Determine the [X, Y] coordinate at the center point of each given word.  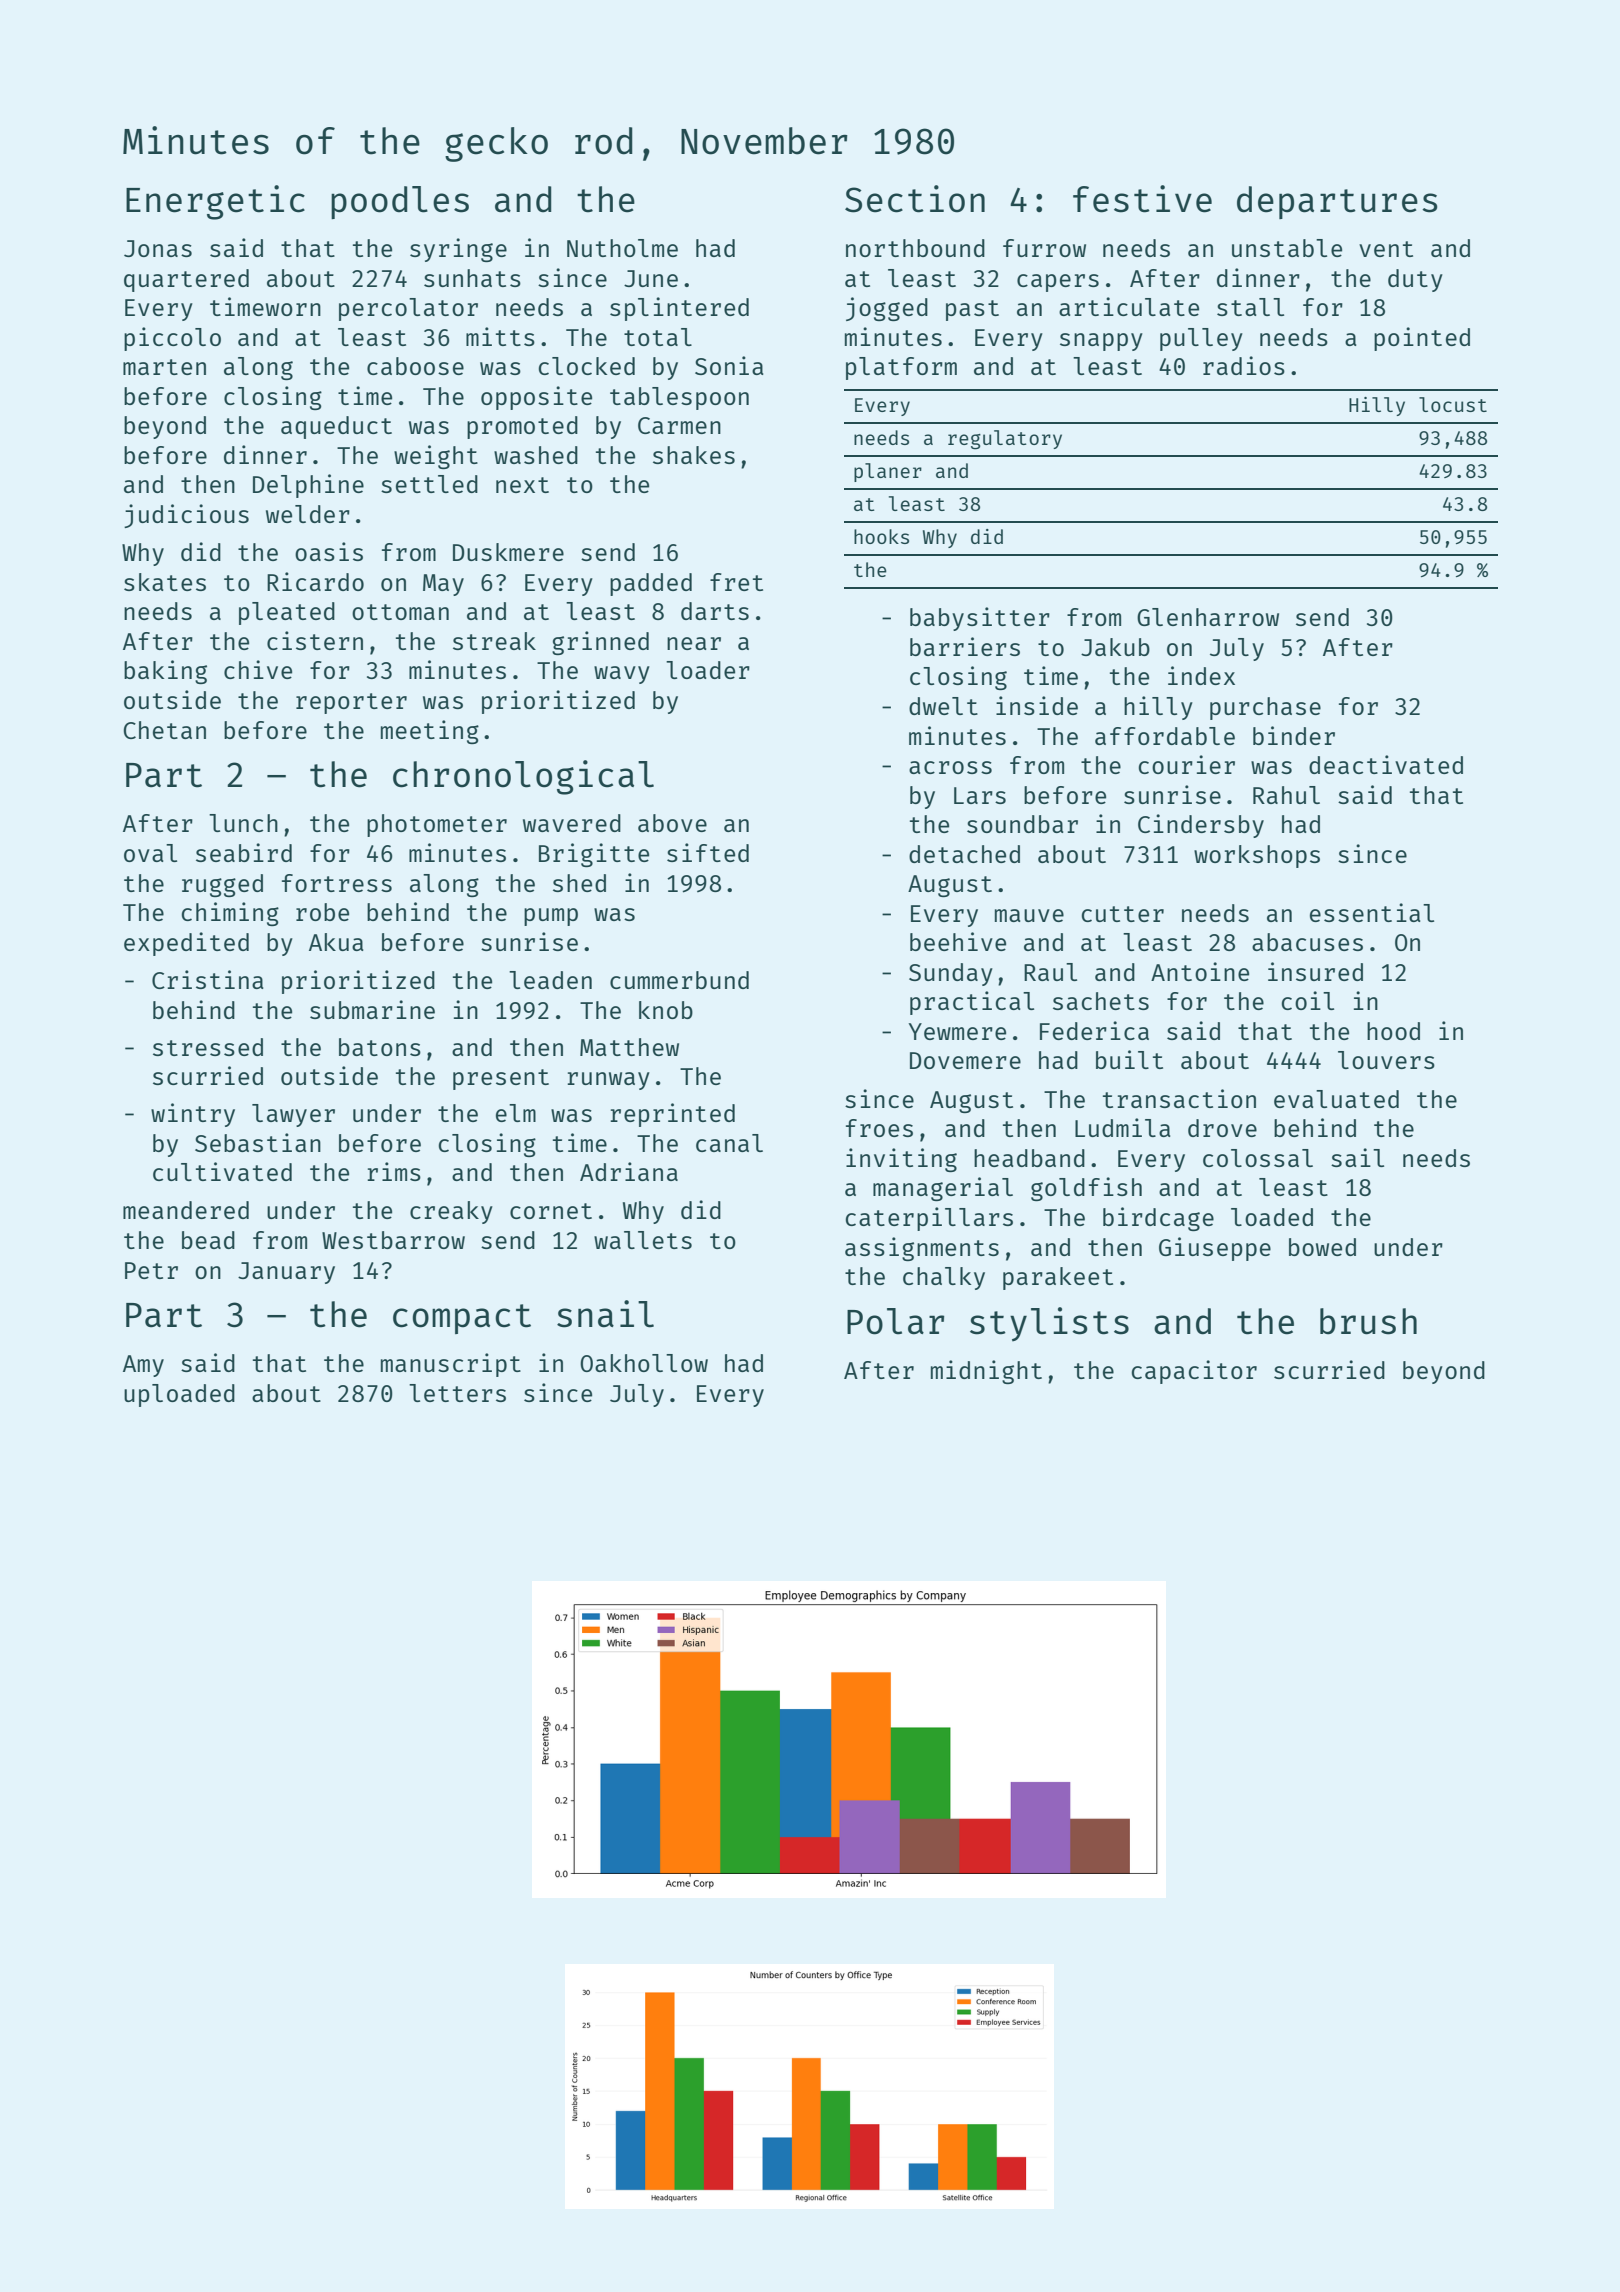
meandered [186, 1210]
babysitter [980, 619]
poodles [400, 202]
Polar [895, 1321]
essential [1372, 912]
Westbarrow [393, 1240]
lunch [243, 823]
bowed [1322, 1247]
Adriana [629, 1171]
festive [1142, 199]
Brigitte [594, 855]
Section [915, 199]
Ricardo [315, 581]
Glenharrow [1208, 617]
